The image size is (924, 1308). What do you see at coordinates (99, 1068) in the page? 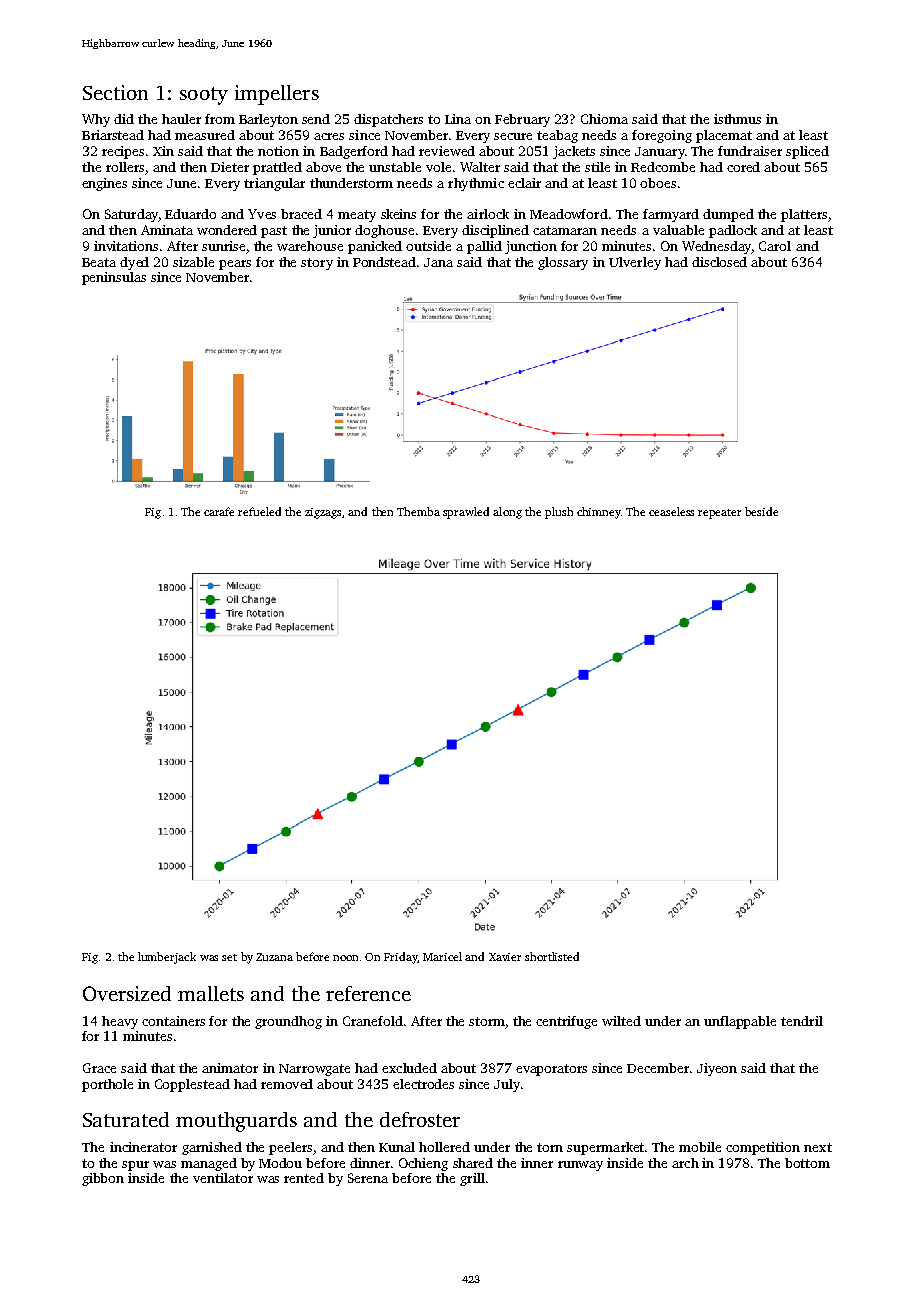
I see `Grace` at bounding box center [99, 1068].
